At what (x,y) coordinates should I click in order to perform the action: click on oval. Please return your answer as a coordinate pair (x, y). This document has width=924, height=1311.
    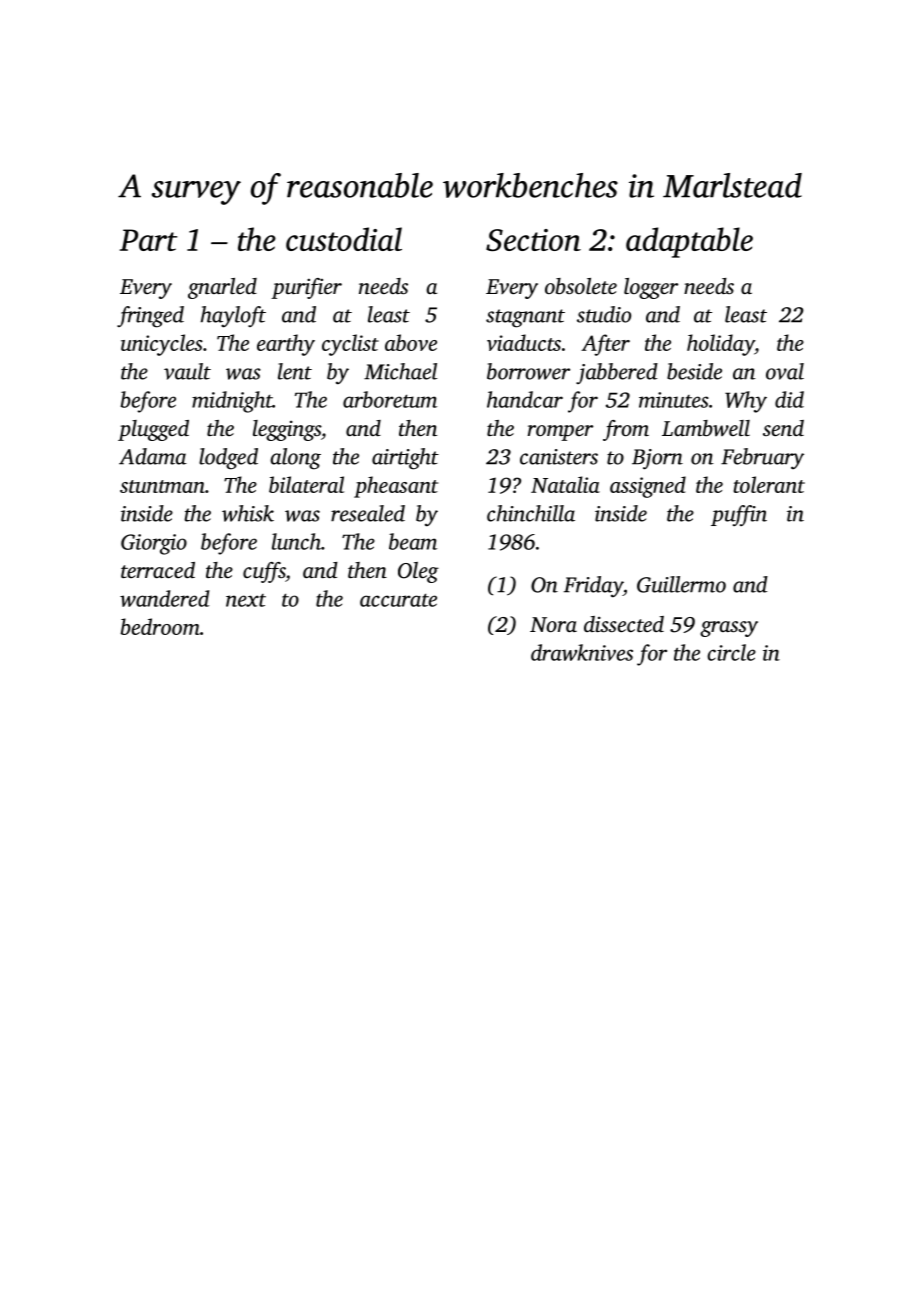
    Looking at the image, I should click on (785, 371).
